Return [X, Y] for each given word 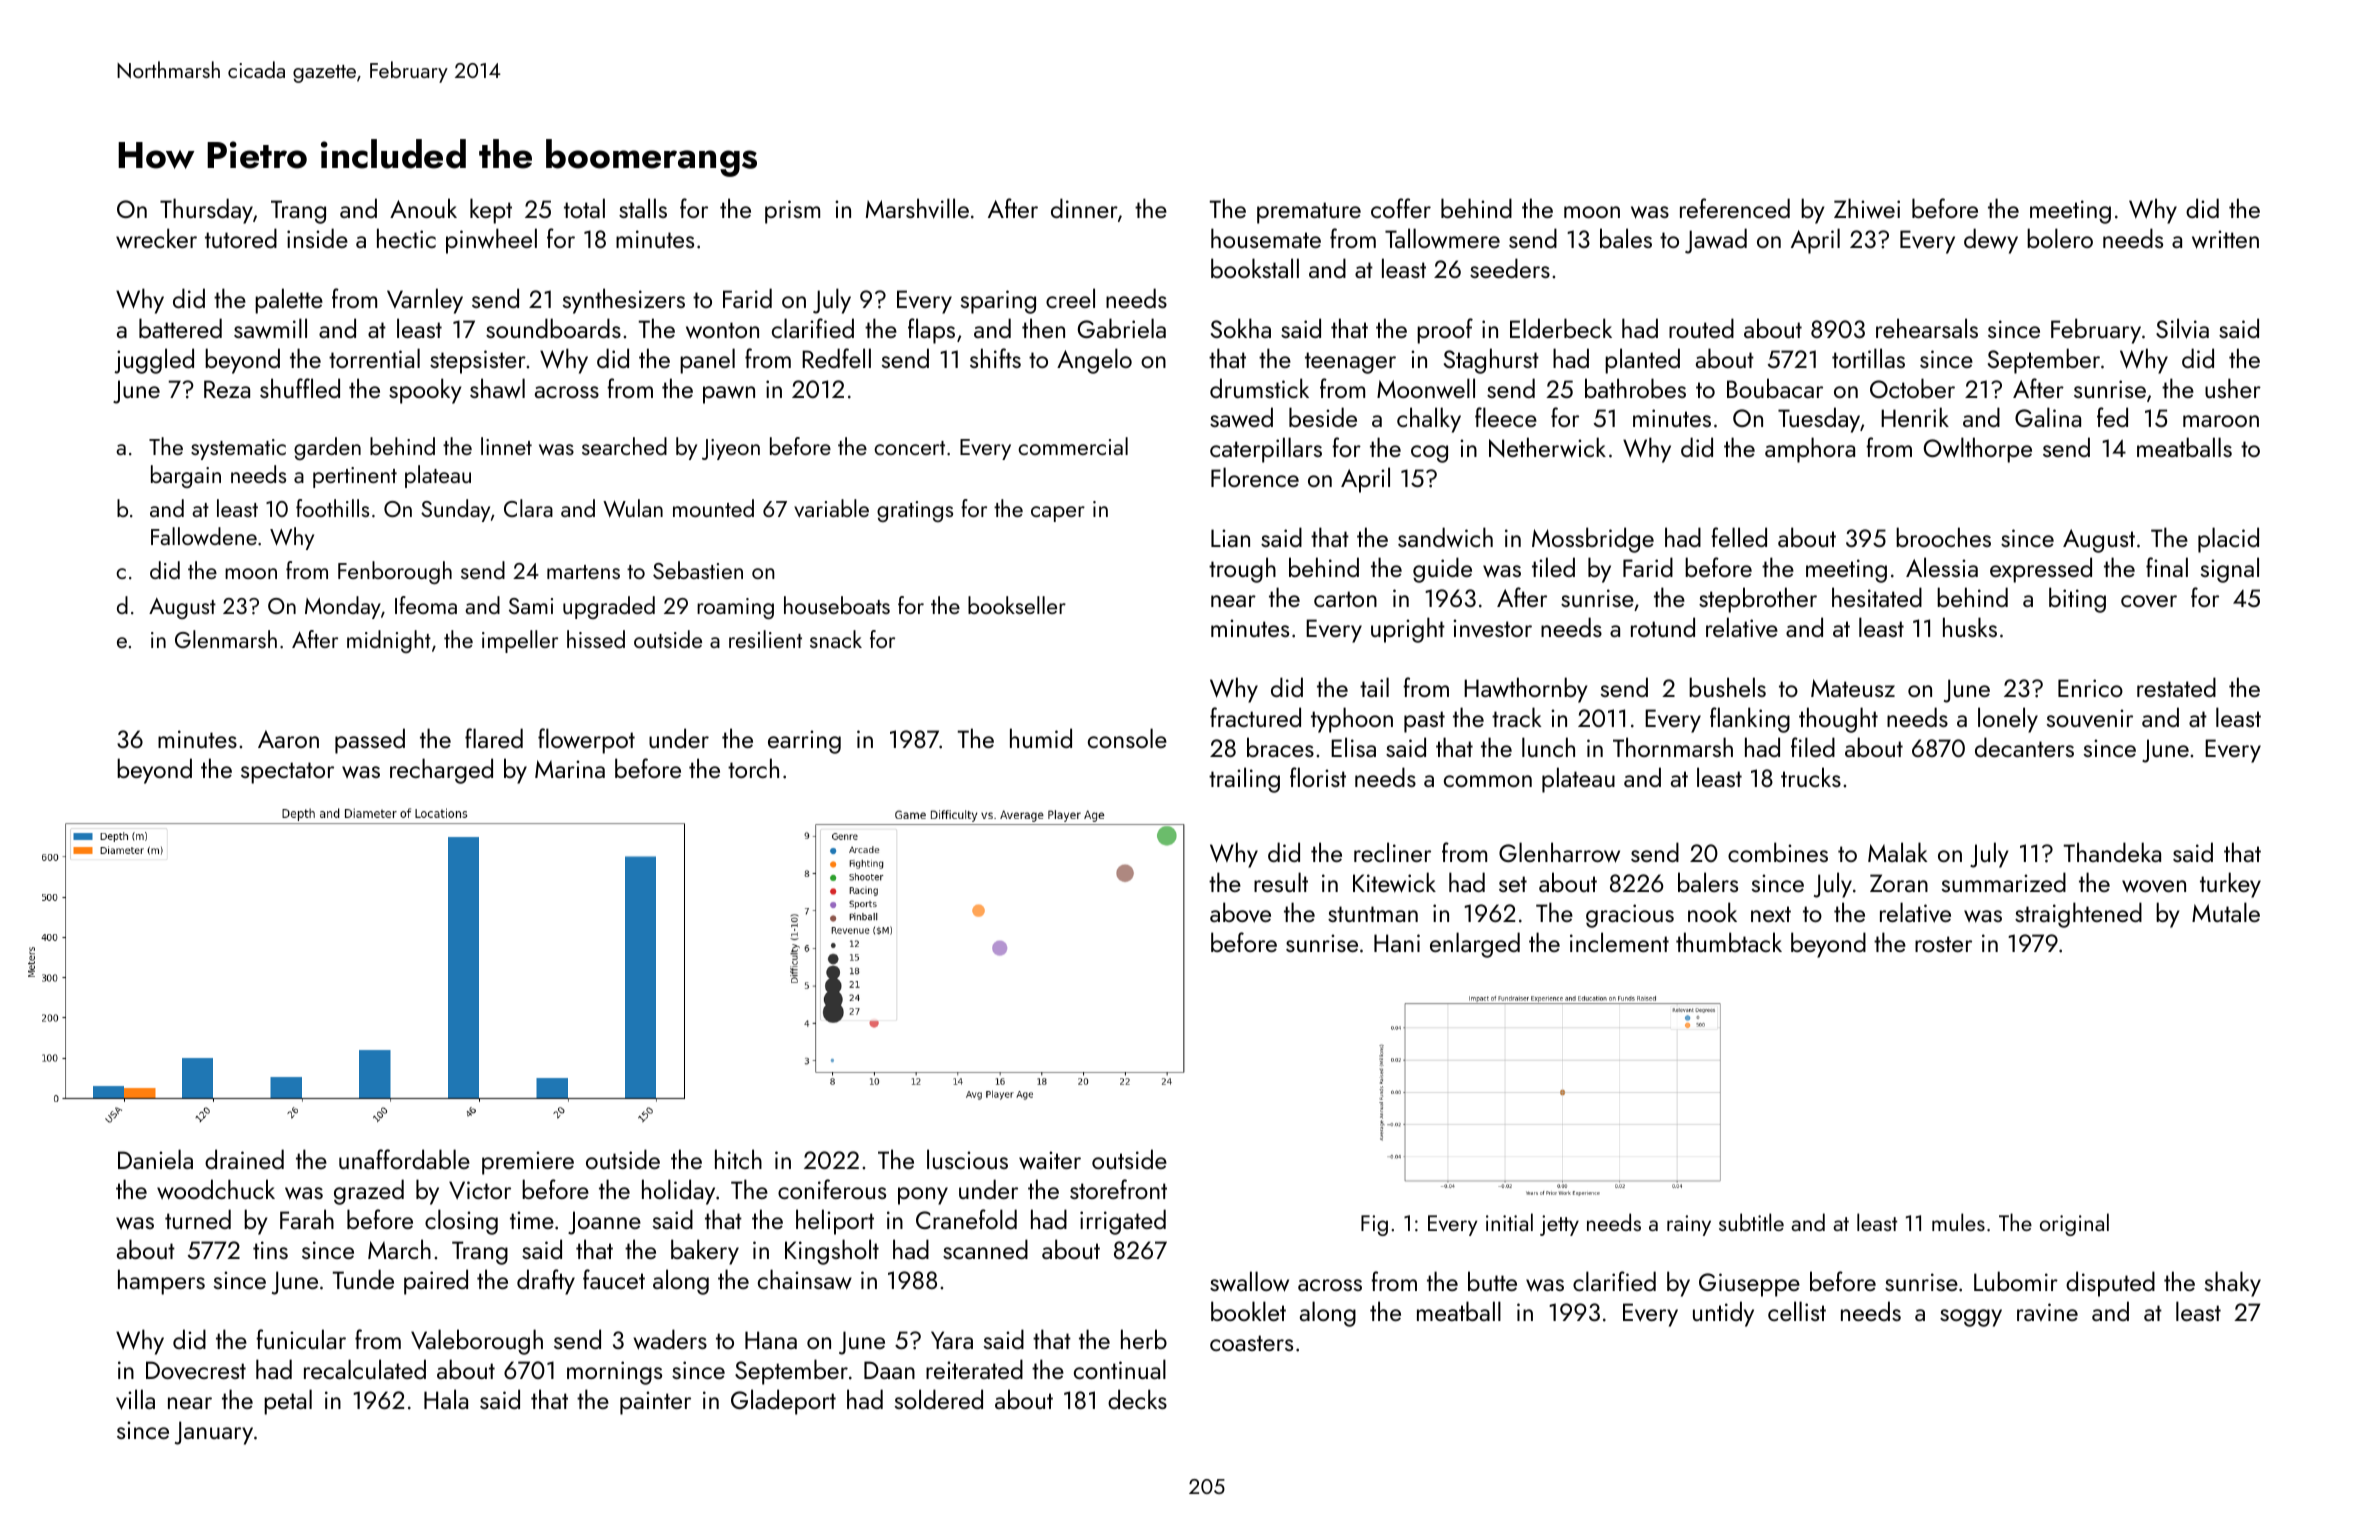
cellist [1797, 1311]
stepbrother [1758, 600]
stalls [643, 208]
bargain [186, 476]
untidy [1723, 1314]
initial [1509, 1222]
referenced [1735, 208]
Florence [1255, 477]
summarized [2004, 882]
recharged [441, 771]
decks [1137, 1399]
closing [461, 1222]
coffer [1401, 208]
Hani [1397, 943]
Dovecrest [196, 1370]
